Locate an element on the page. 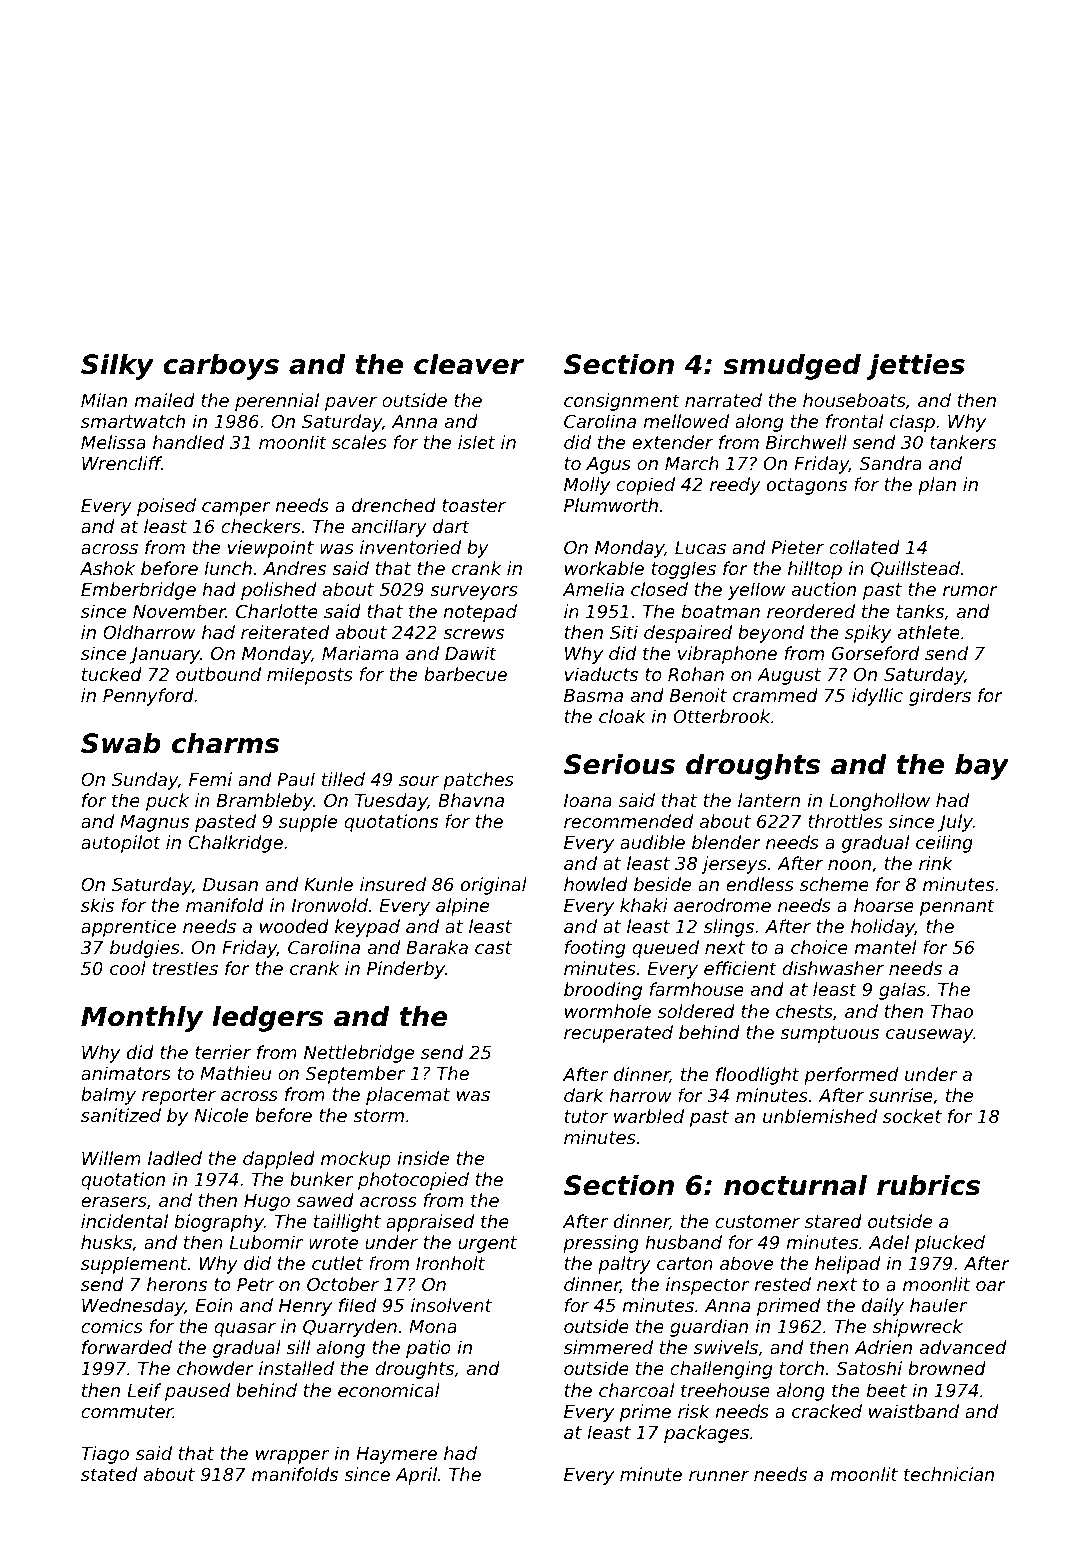 The width and height of the document is (1091, 1543). Haymere is located at coordinates (396, 1455).
